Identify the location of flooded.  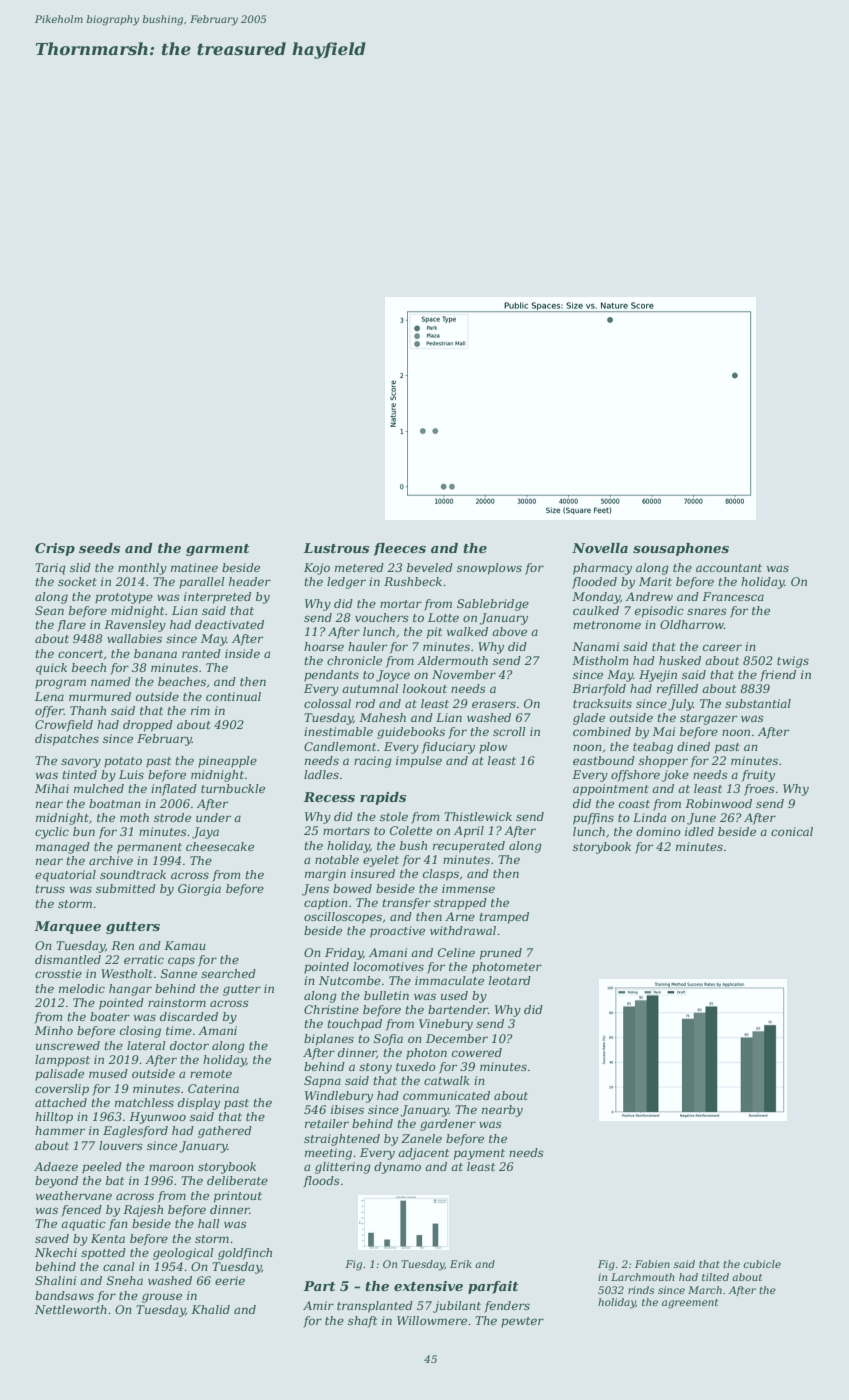
(594, 583).
